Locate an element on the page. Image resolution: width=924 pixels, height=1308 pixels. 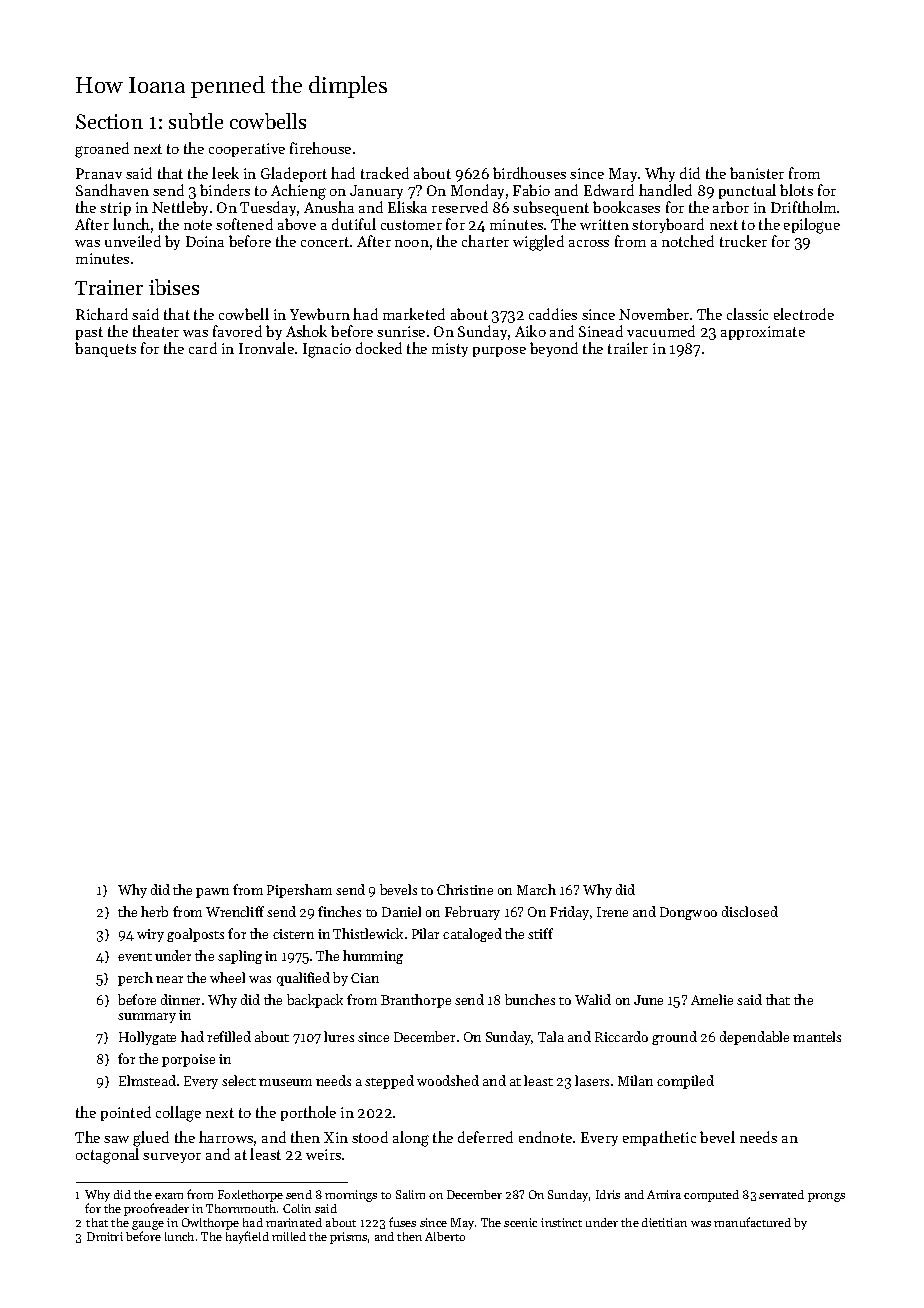
deferred is located at coordinates (485, 1137).
